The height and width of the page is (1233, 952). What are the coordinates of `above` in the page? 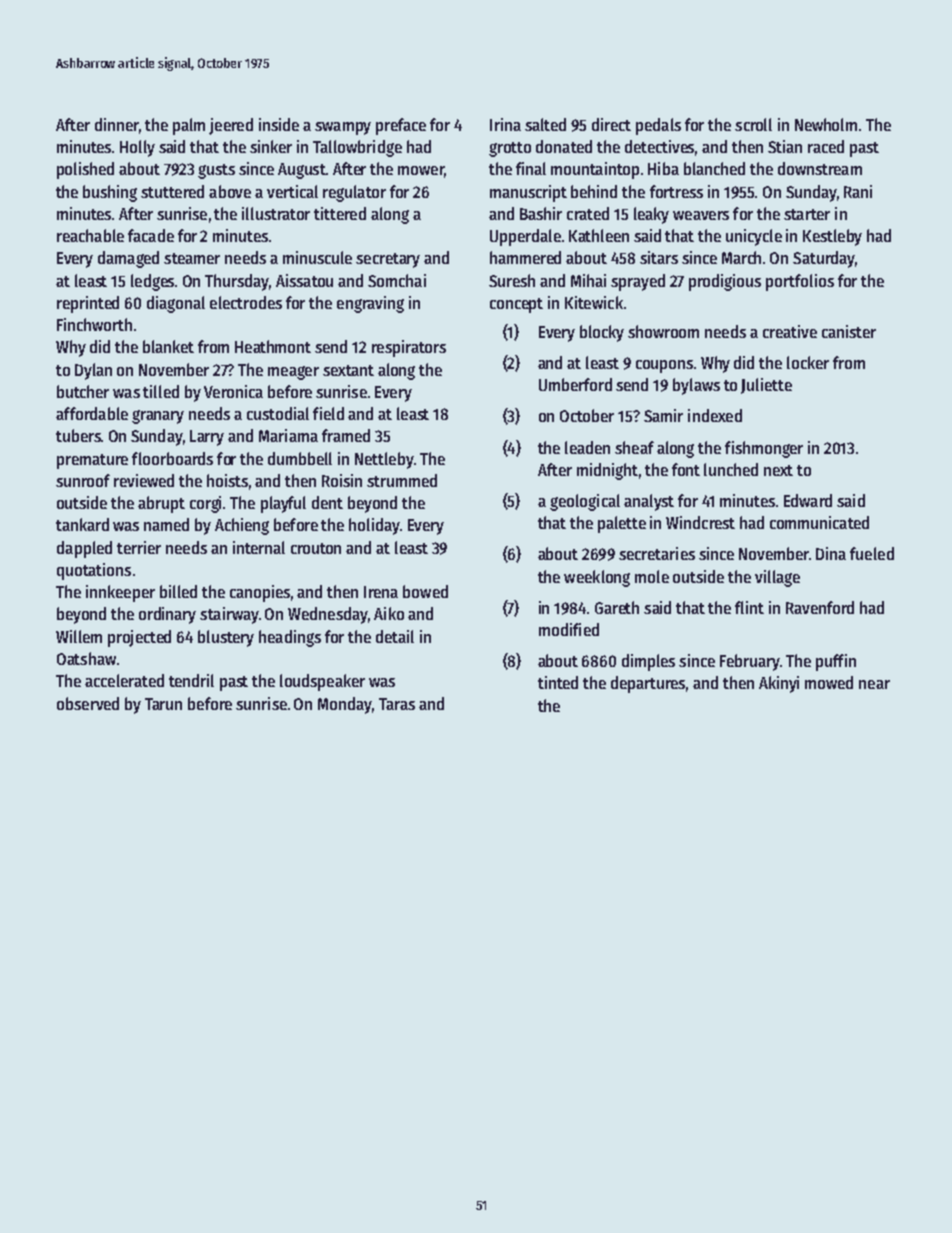 It's located at (230, 191).
